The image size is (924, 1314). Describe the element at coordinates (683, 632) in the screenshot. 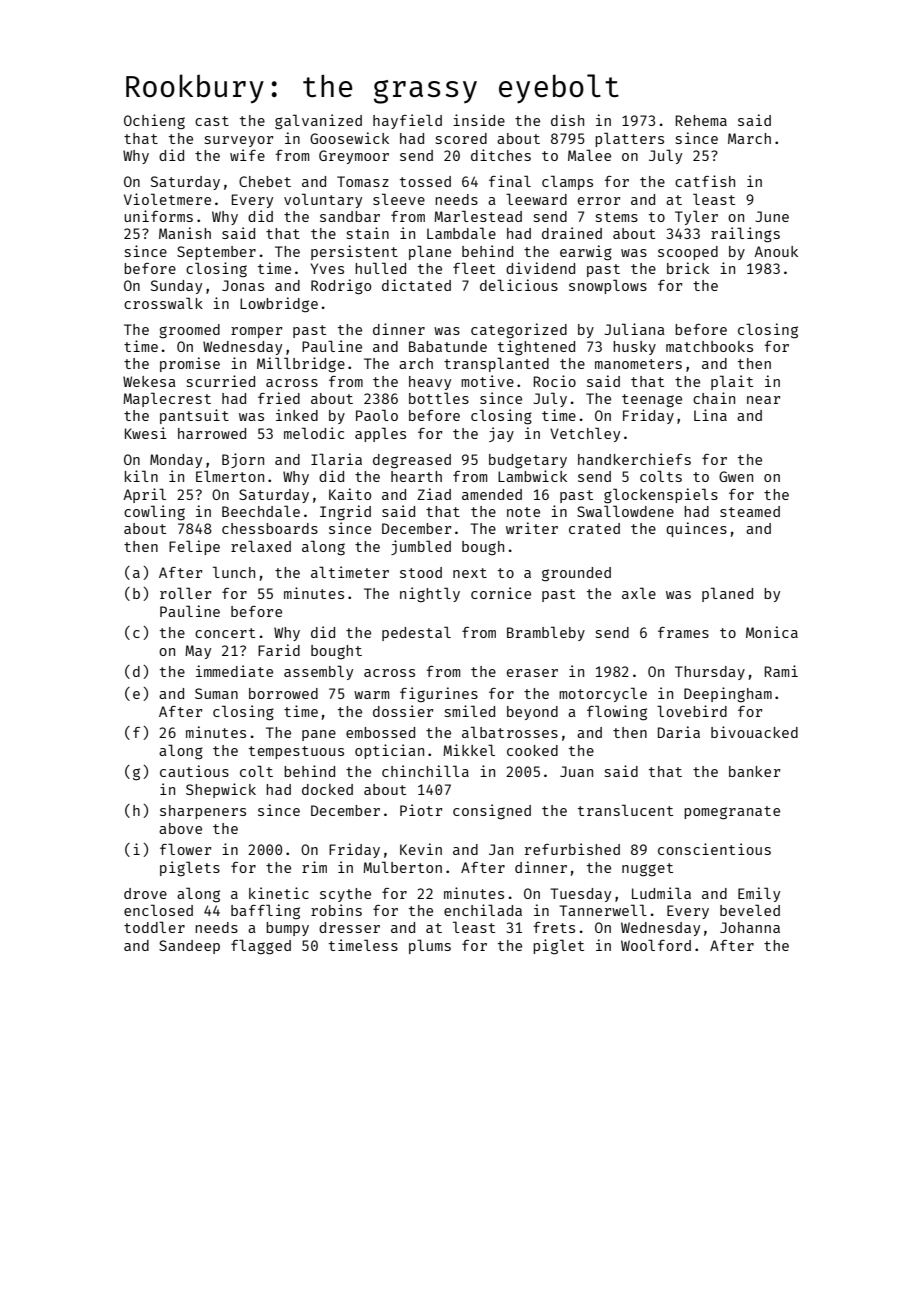

I see `frames` at that location.
